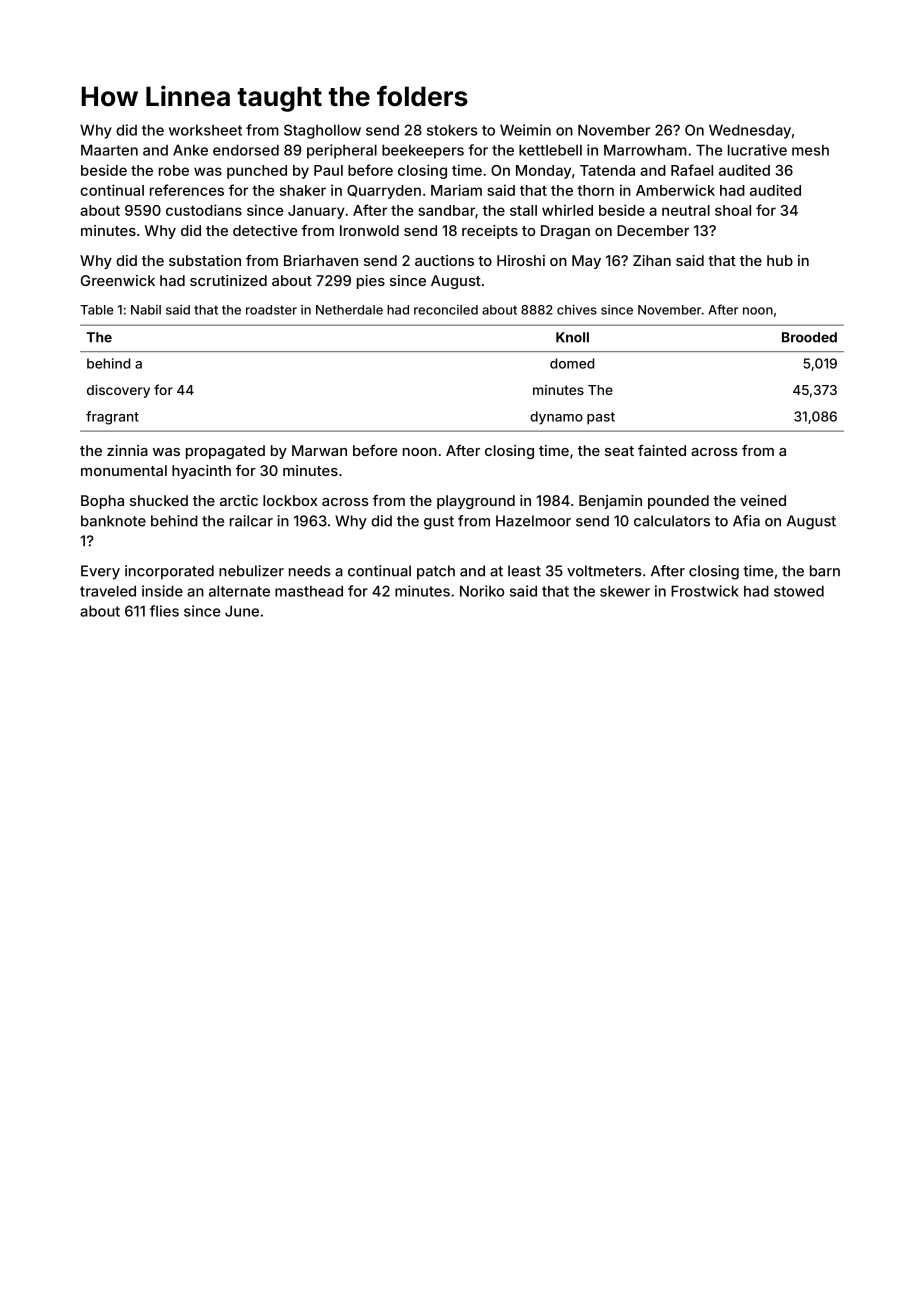 The height and width of the page is (1308, 924). I want to click on Staghollow, so click(322, 131).
